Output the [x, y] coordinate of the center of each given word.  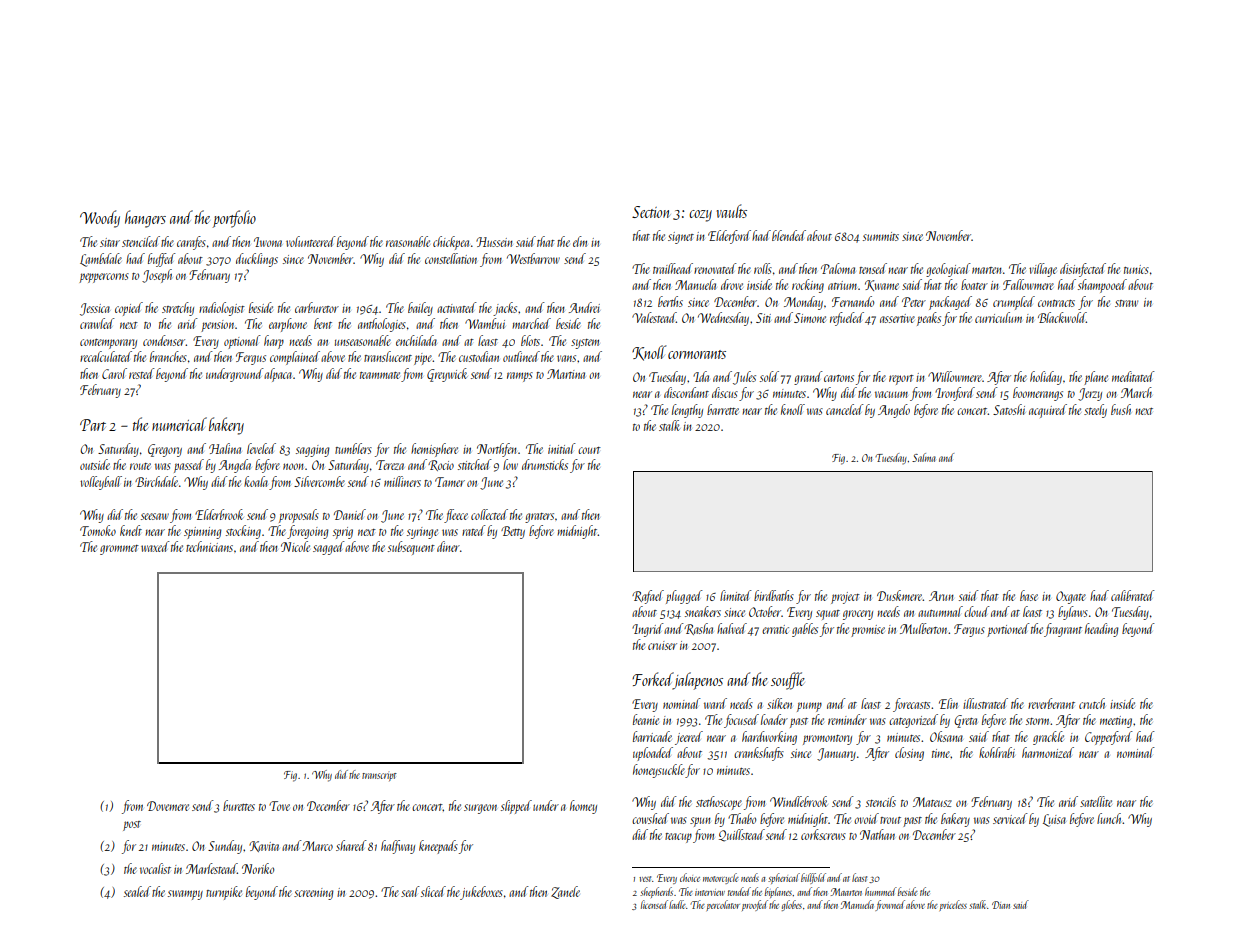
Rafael [648, 597]
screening [314, 894]
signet [681, 238]
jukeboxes [482, 893]
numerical [179, 424]
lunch [1110, 818]
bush [1121, 409]
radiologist [222, 309]
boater [974, 284]
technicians [209, 546]
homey [583, 807]
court [589, 450]
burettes [239, 805]
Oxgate [1071, 597]
